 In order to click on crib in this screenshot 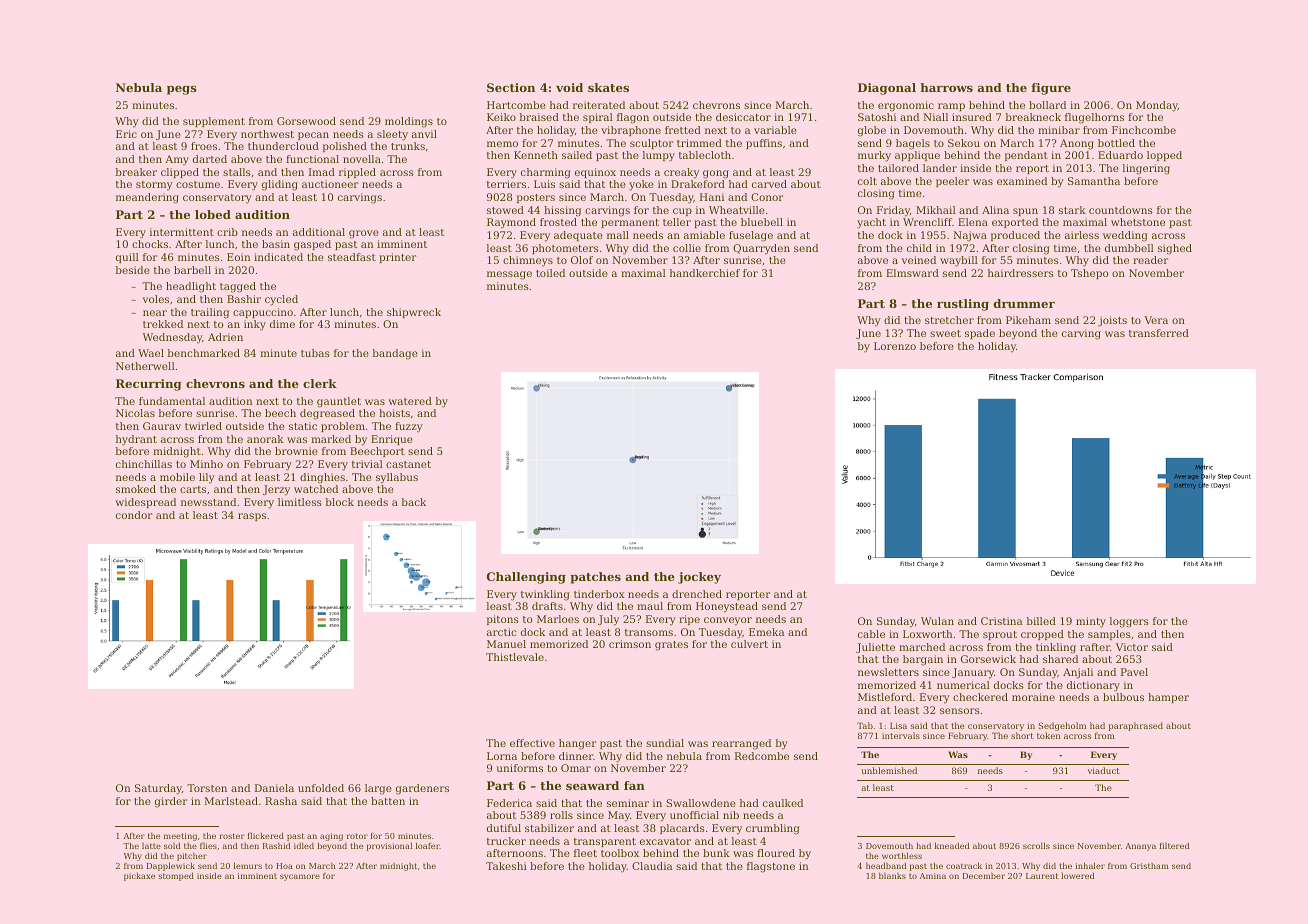, I will do `click(227, 232)`.
